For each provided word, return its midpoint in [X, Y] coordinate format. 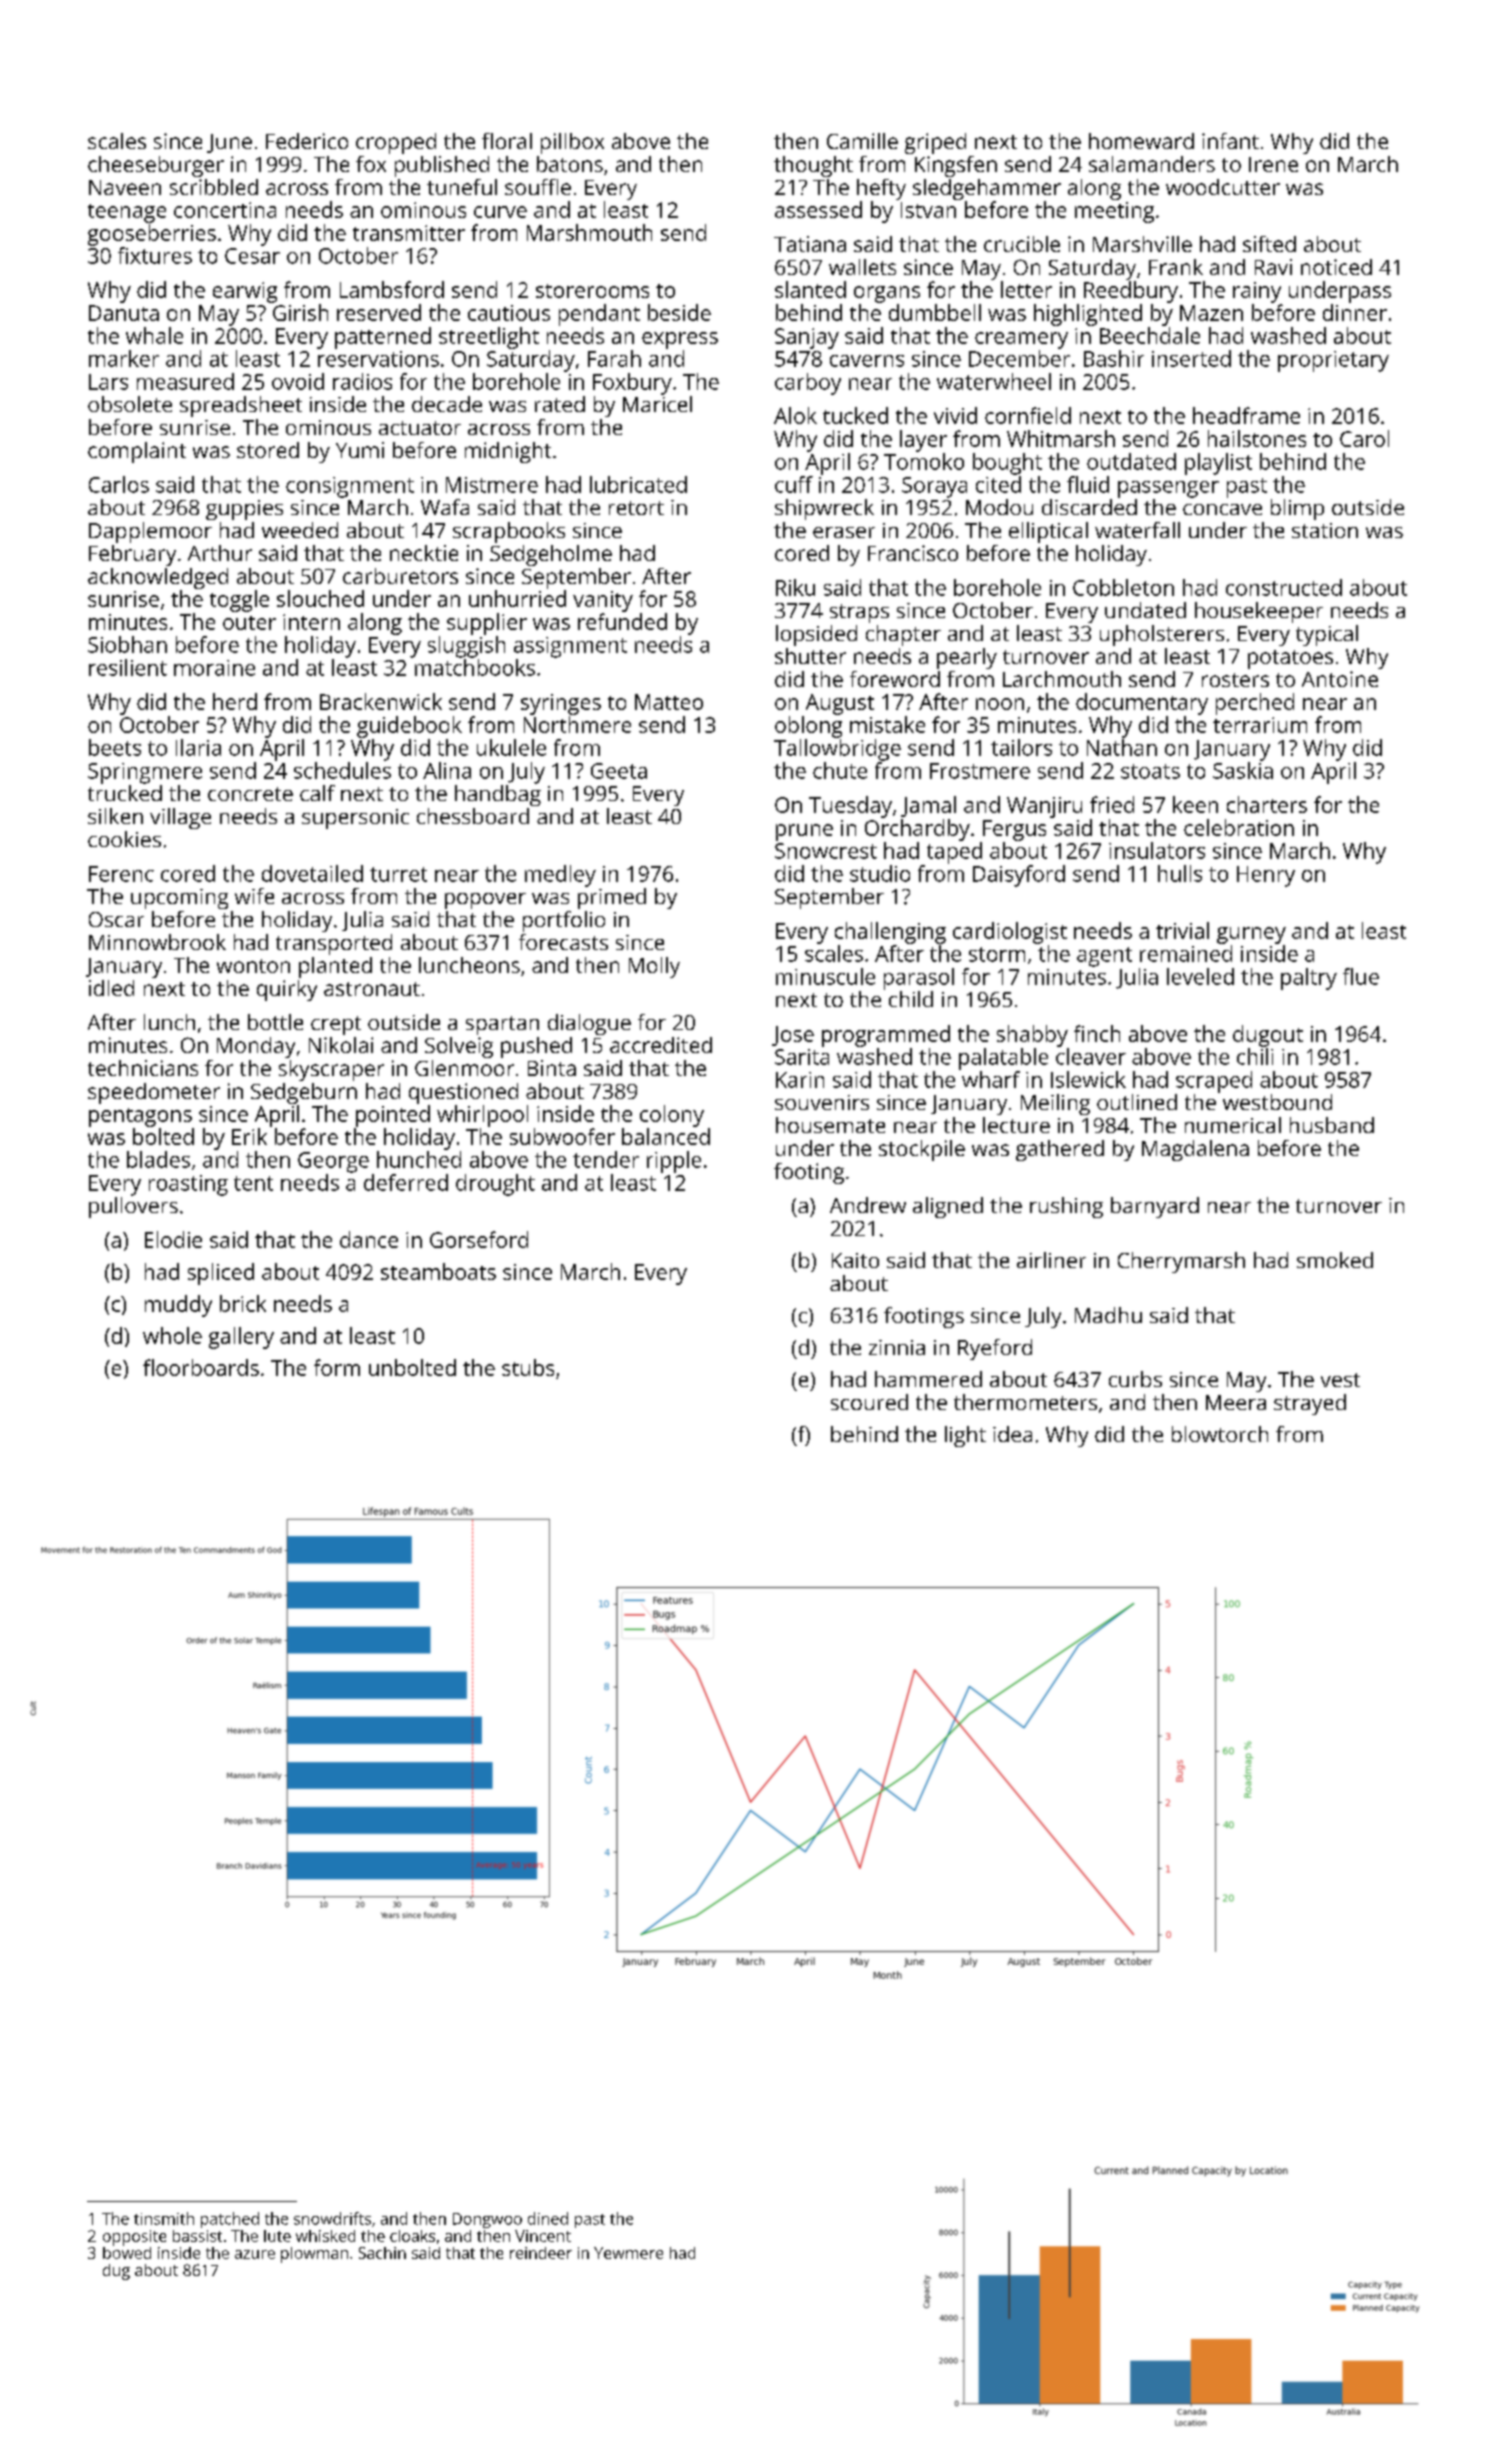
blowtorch [1220, 1434]
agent [1104, 957]
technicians [143, 1068]
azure [255, 2254]
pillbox [572, 143]
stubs [528, 1367]
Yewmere [628, 2253]
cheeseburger [156, 166]
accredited [661, 1045]
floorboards [201, 1367]
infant [1230, 141]
